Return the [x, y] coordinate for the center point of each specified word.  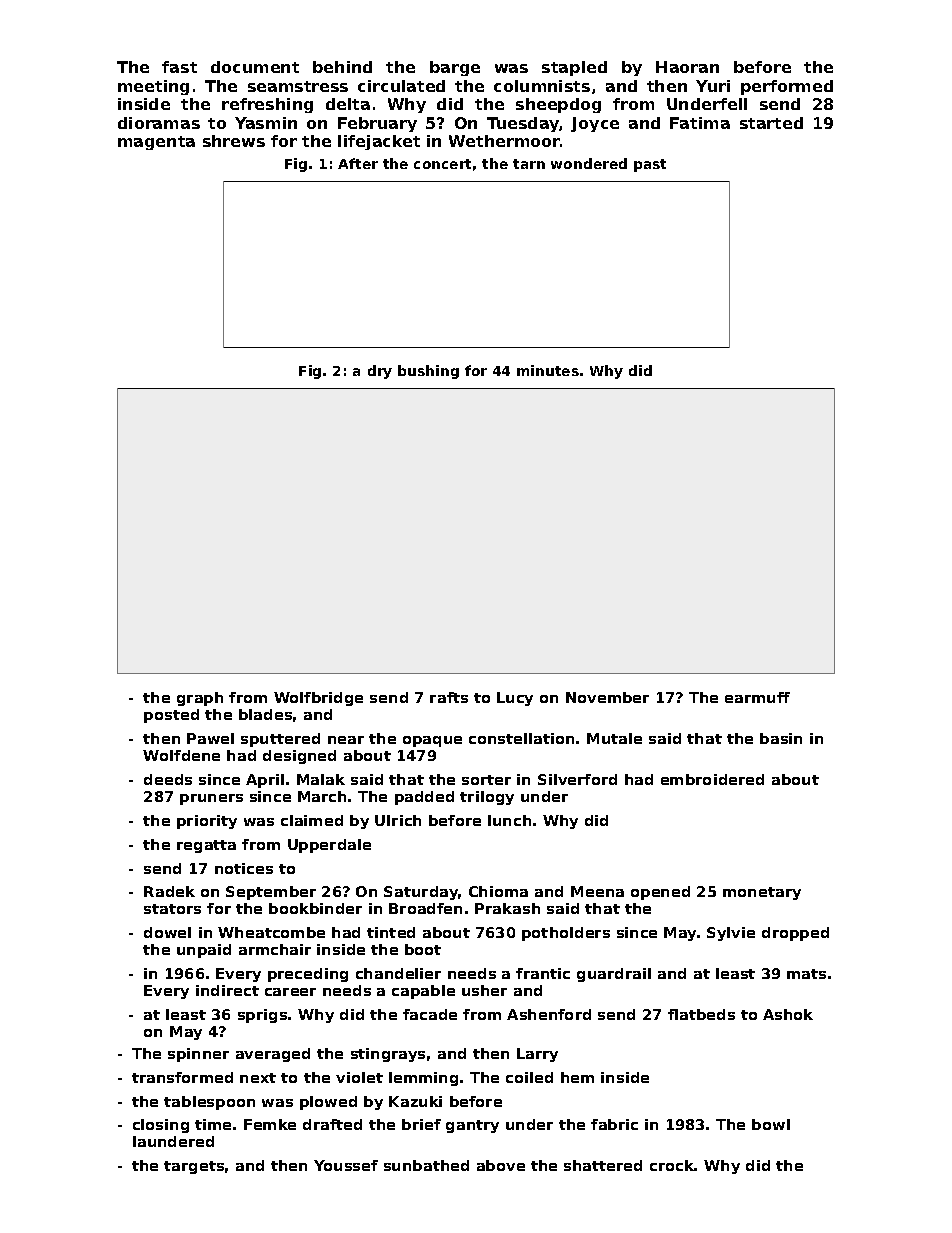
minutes [548, 370]
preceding [308, 975]
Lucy [515, 699]
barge [455, 68]
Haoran [687, 67]
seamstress [298, 86]
